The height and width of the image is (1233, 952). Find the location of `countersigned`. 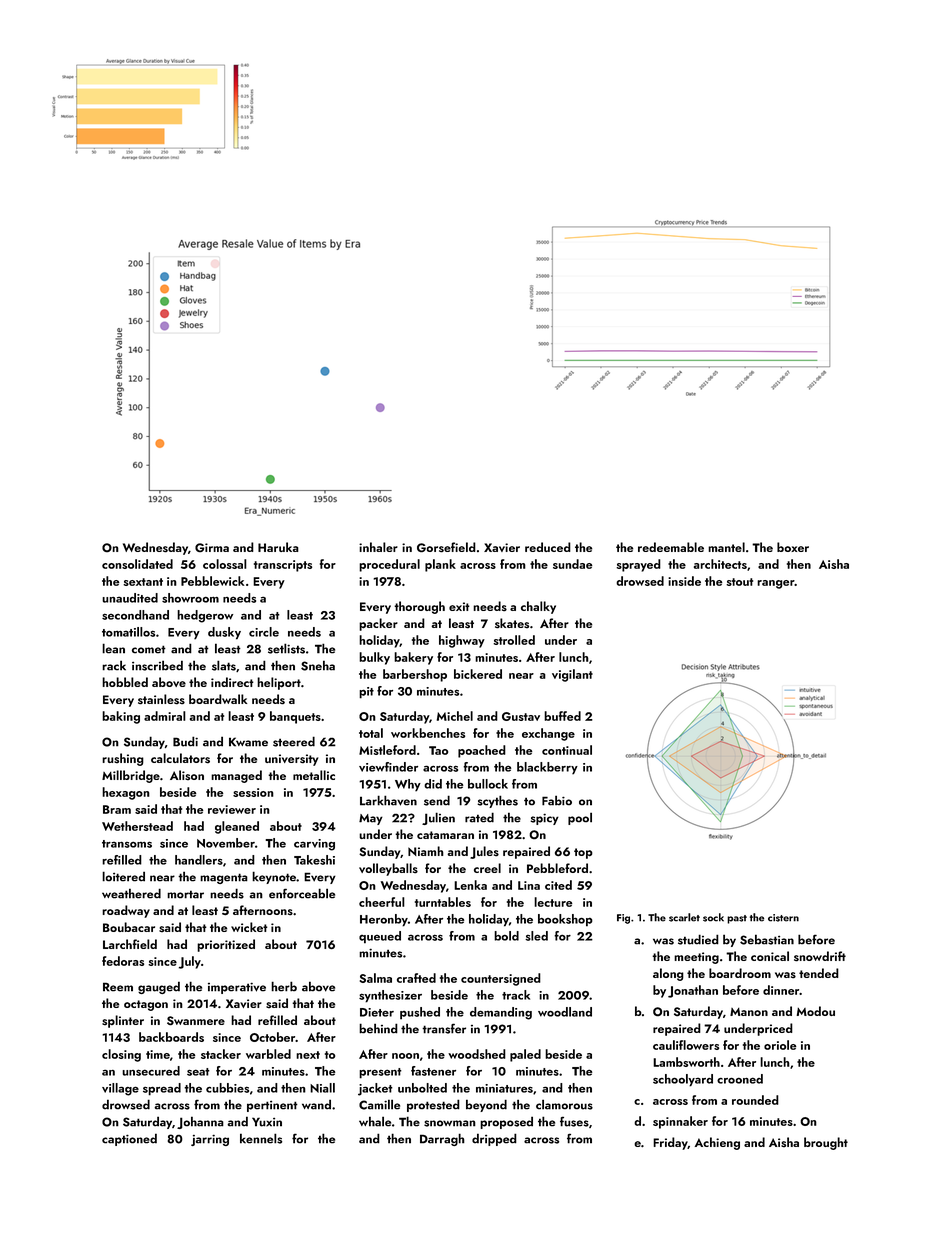

countersigned is located at coordinates (501, 979).
